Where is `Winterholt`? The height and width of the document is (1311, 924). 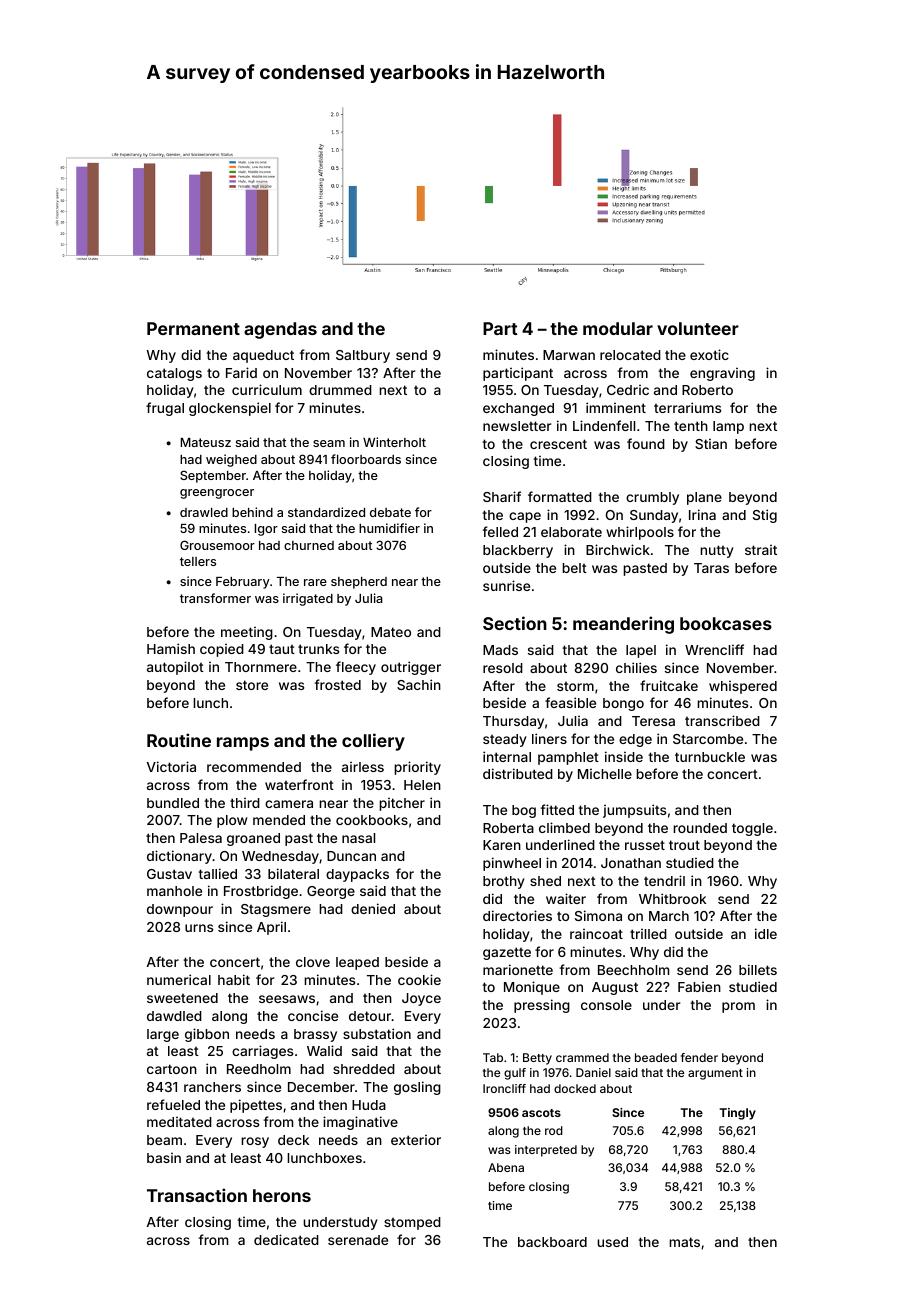
Winterholt is located at coordinates (394, 442).
